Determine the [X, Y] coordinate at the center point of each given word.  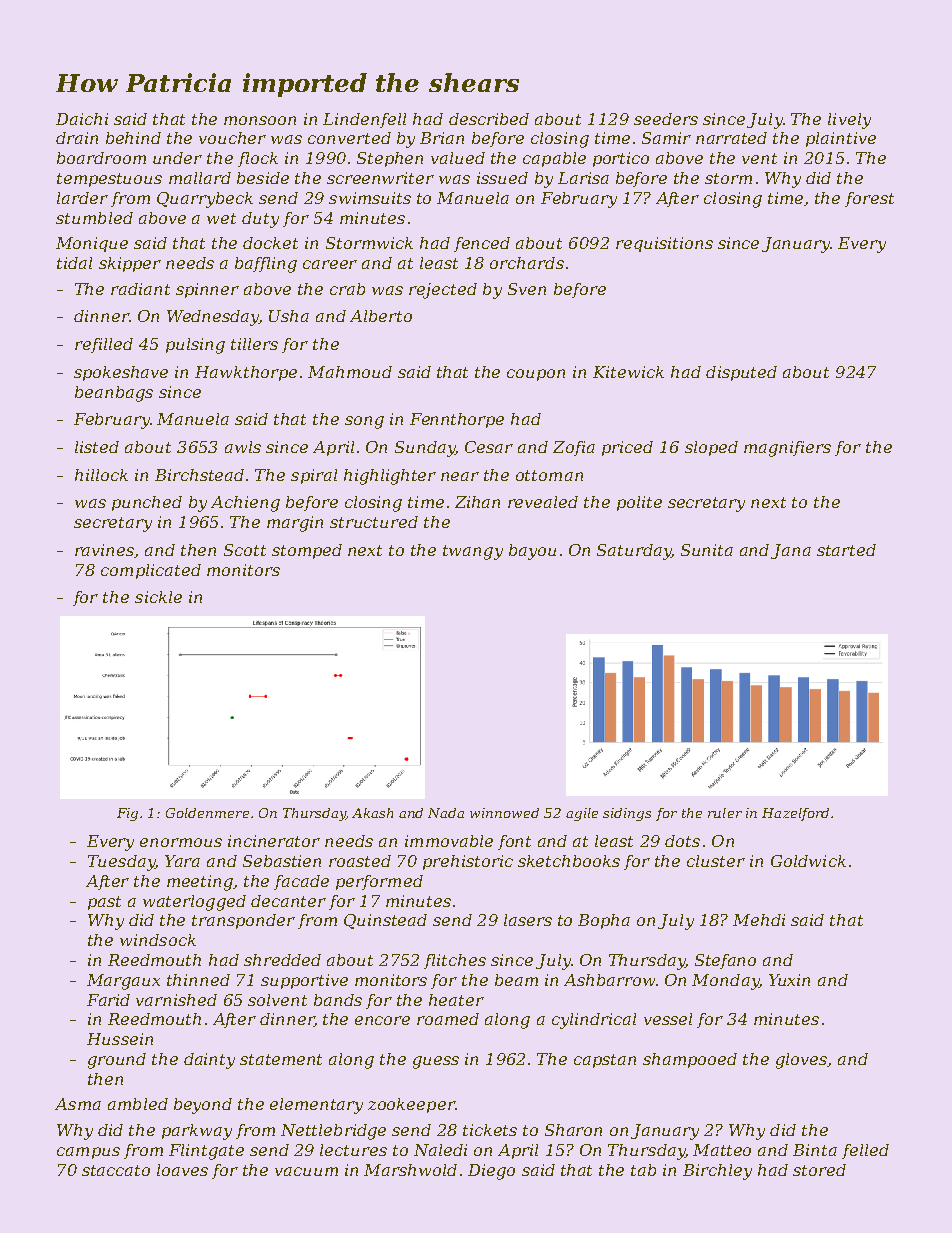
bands [338, 1000]
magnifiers [787, 449]
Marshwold [410, 1170]
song [364, 422]
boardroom [101, 158]
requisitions [664, 244]
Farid [108, 1000]
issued [502, 178]
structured [374, 522]
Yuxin [789, 980]
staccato [116, 1170]
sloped [711, 448]
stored [819, 1170]
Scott [245, 550]
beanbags [114, 394]
